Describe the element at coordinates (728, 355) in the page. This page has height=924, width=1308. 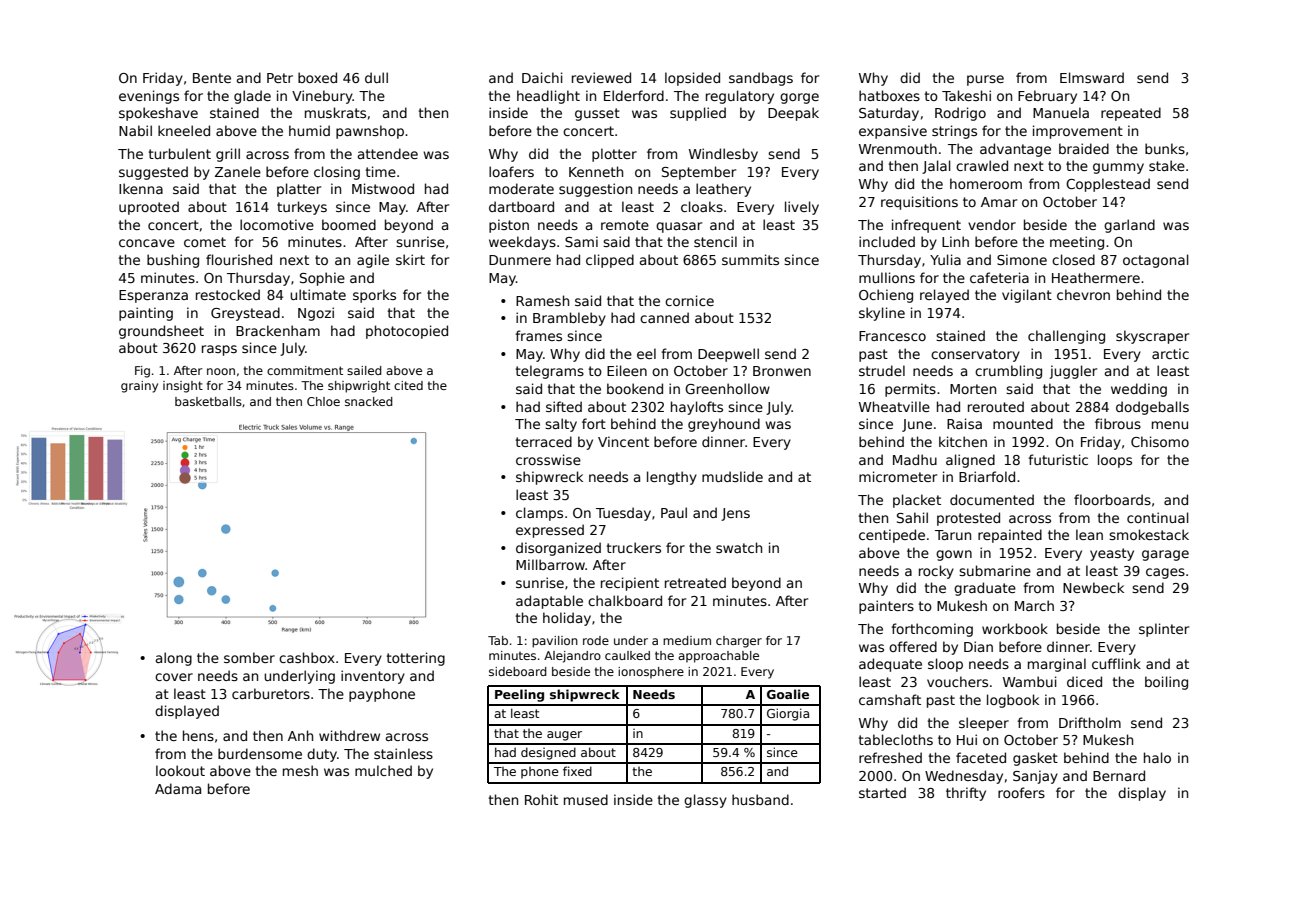
I see `Deepwell` at that location.
